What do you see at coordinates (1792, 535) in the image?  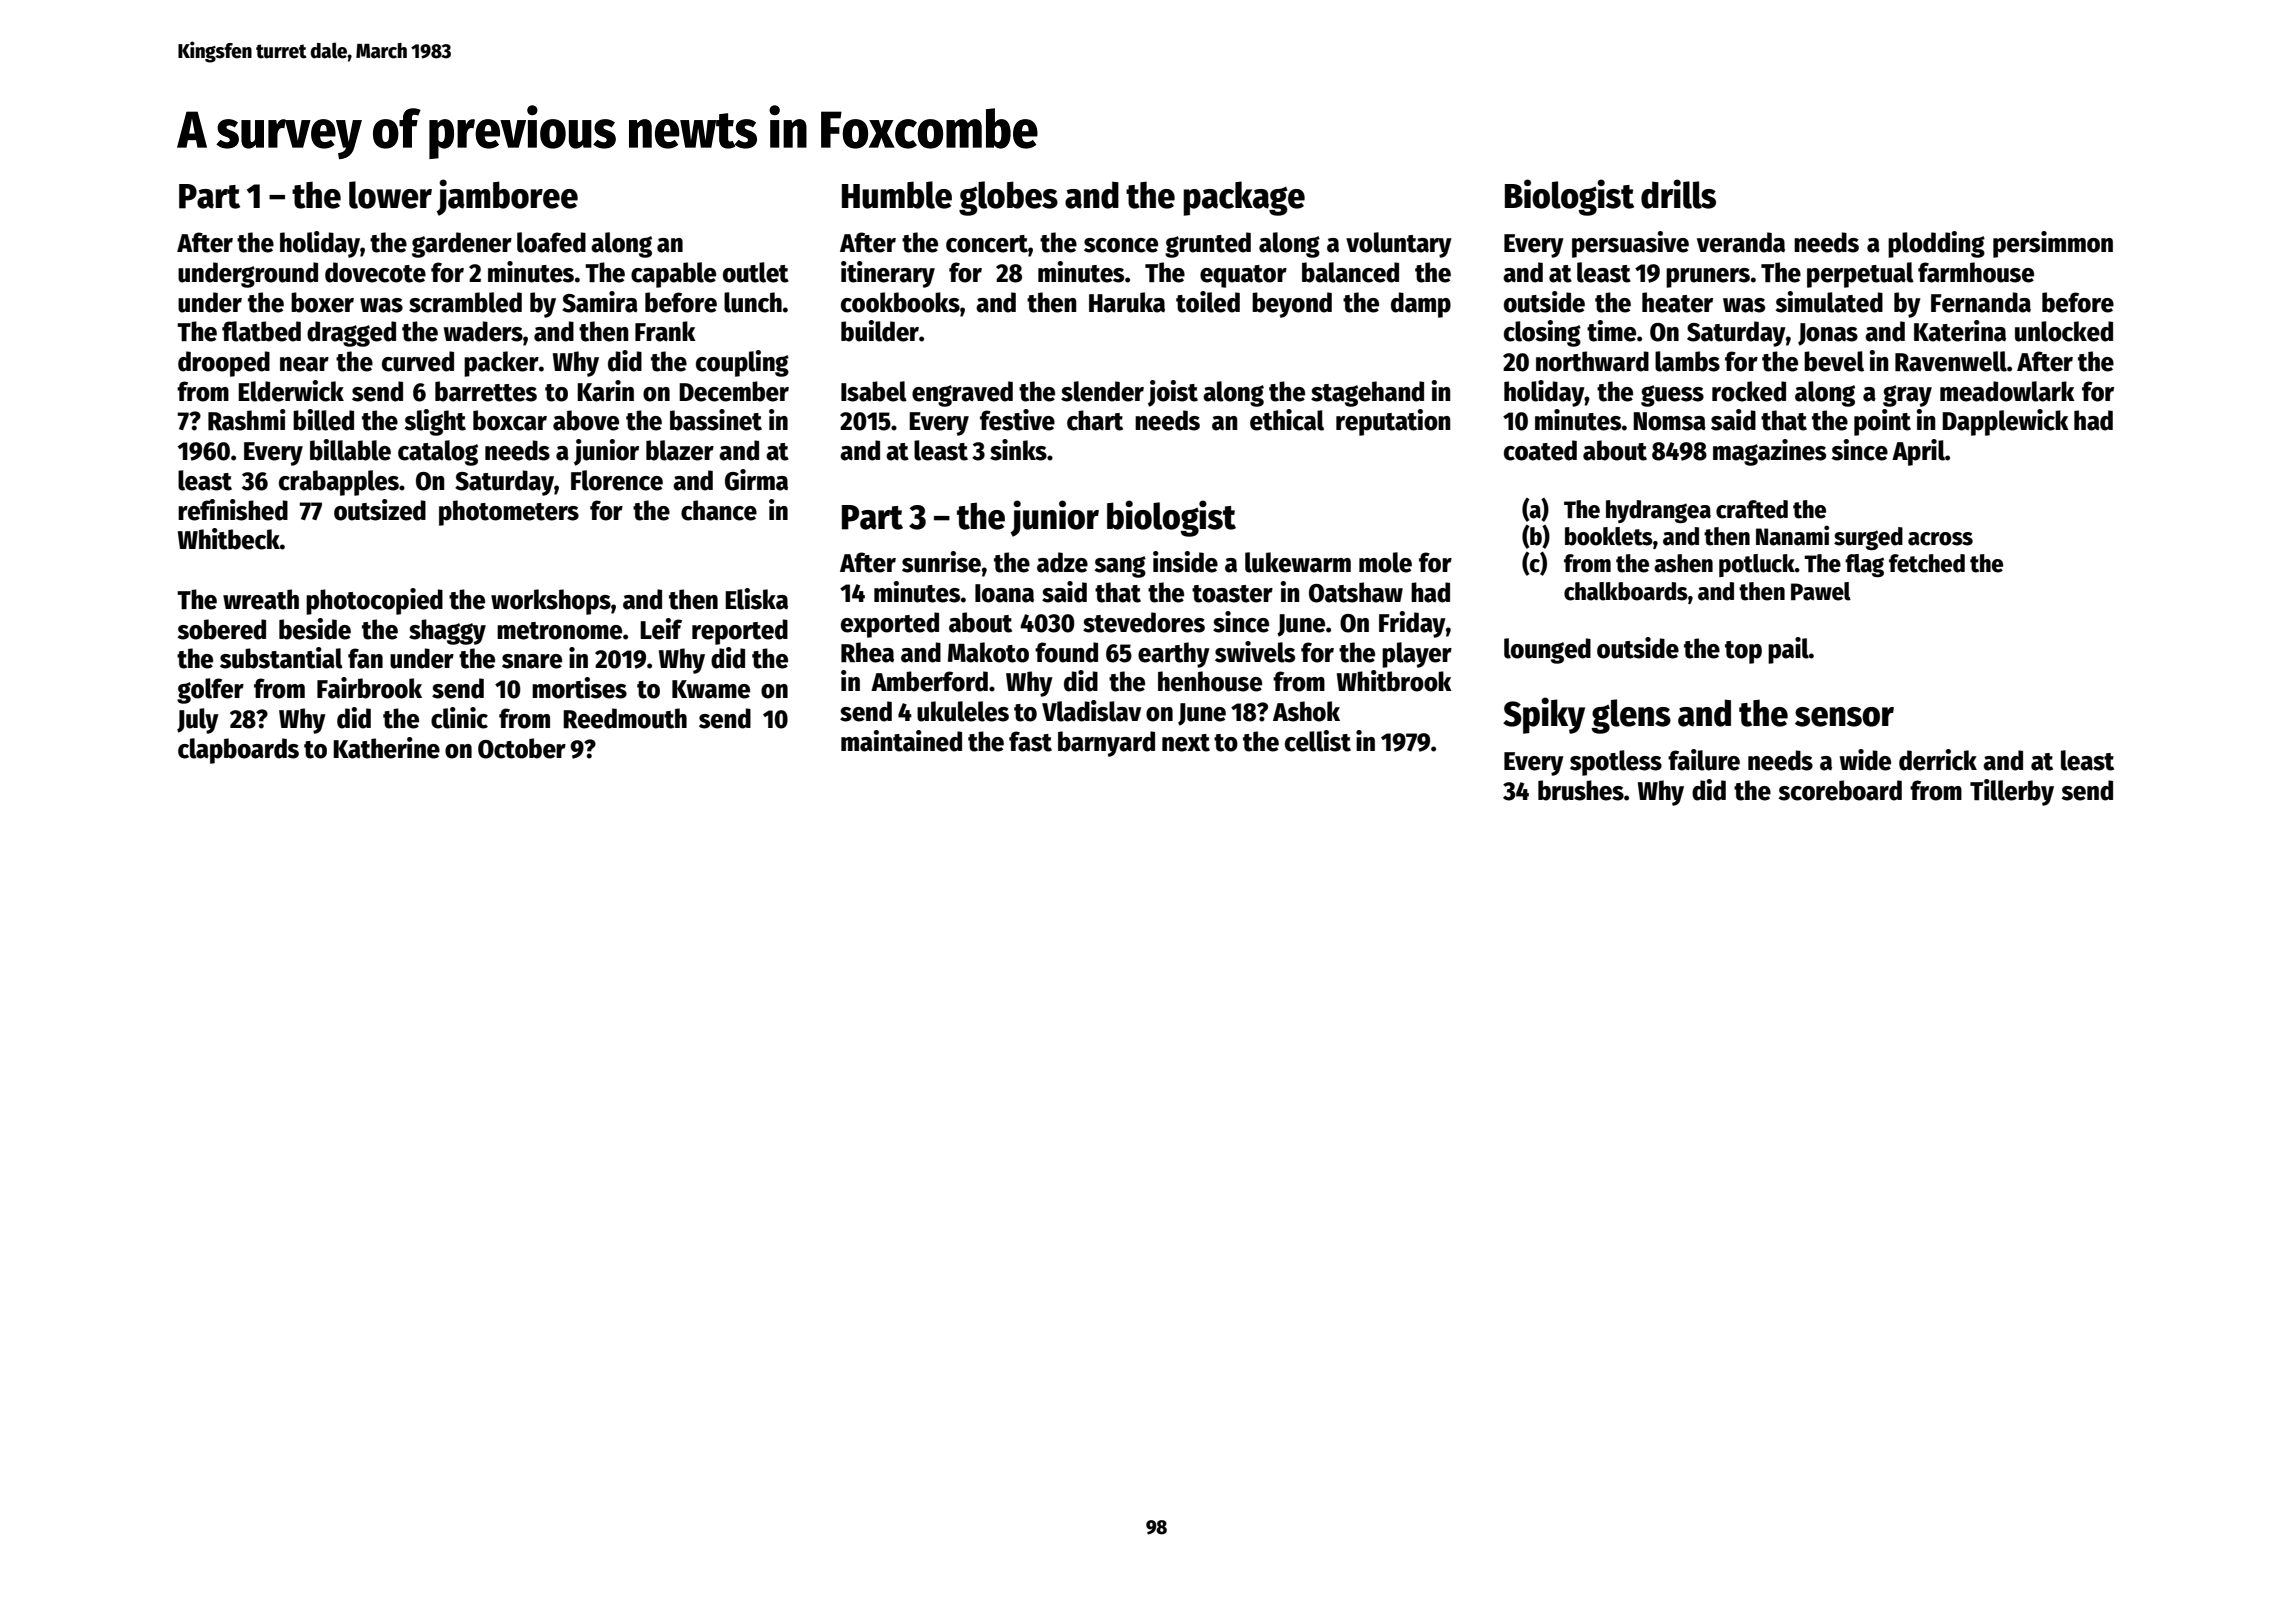 I see `Nanami` at bounding box center [1792, 535].
